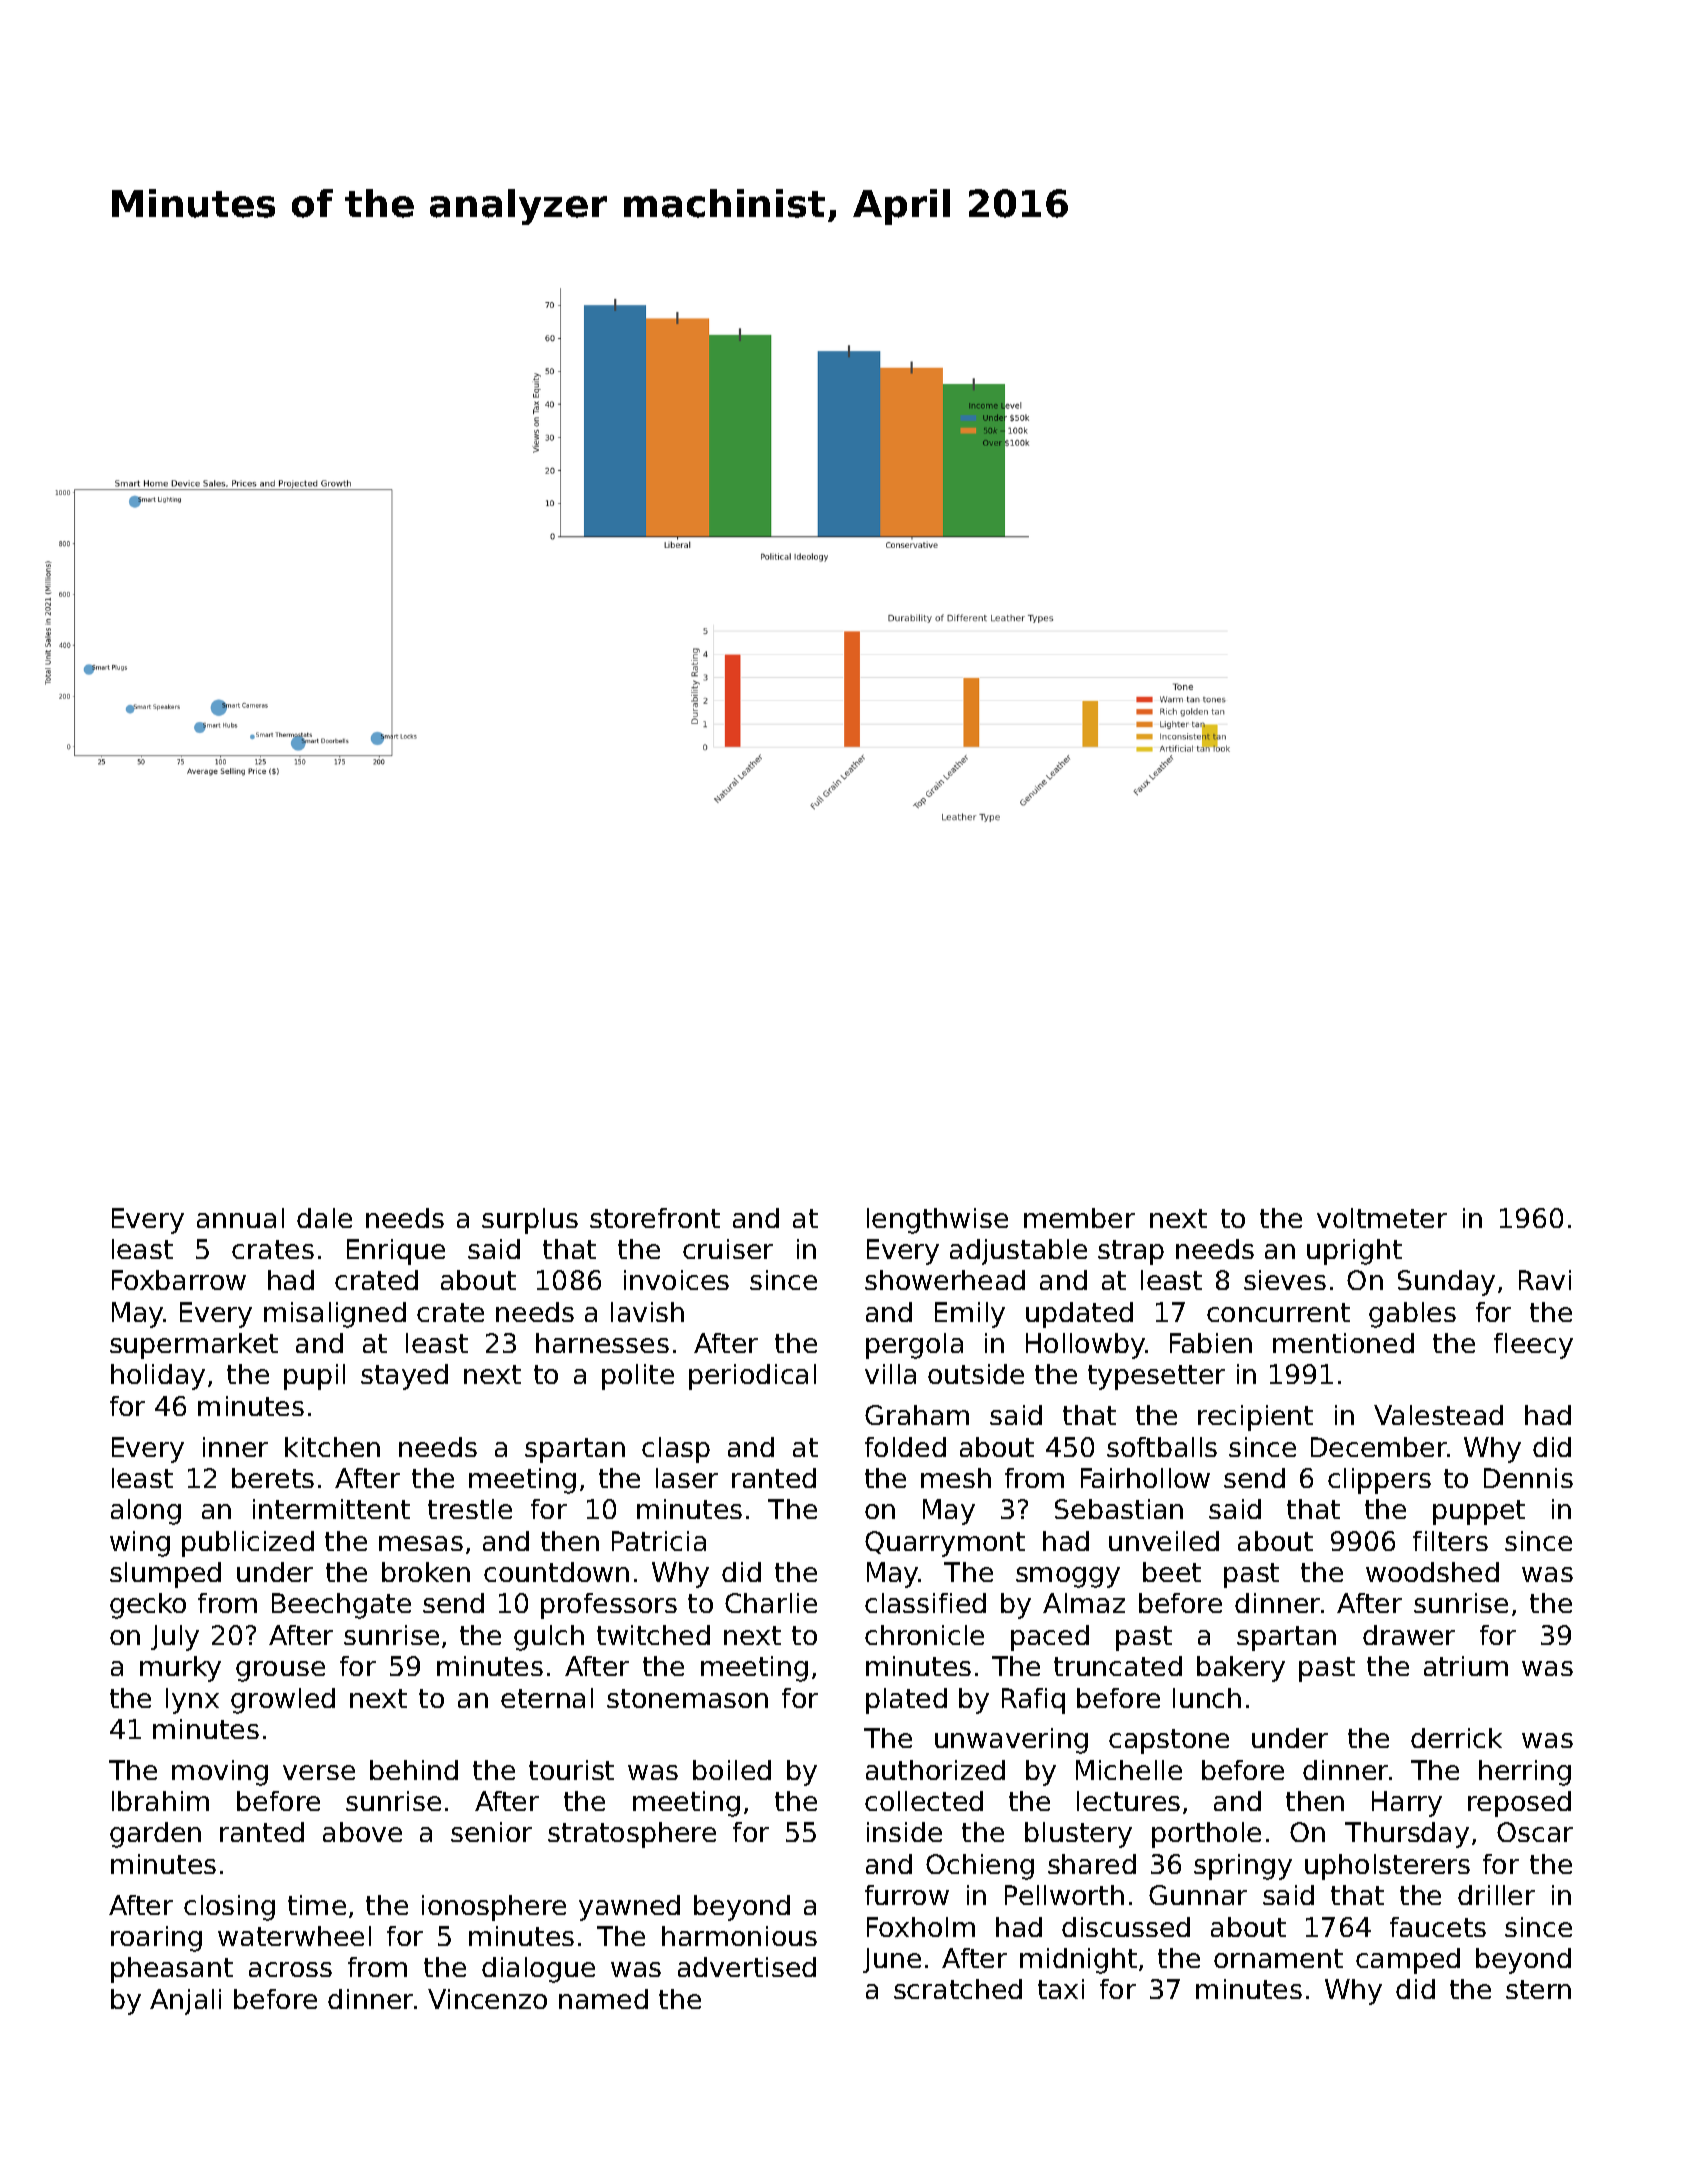 This screenshot has width=1683, height=2178. What do you see at coordinates (1479, 1512) in the screenshot?
I see `puppet` at bounding box center [1479, 1512].
